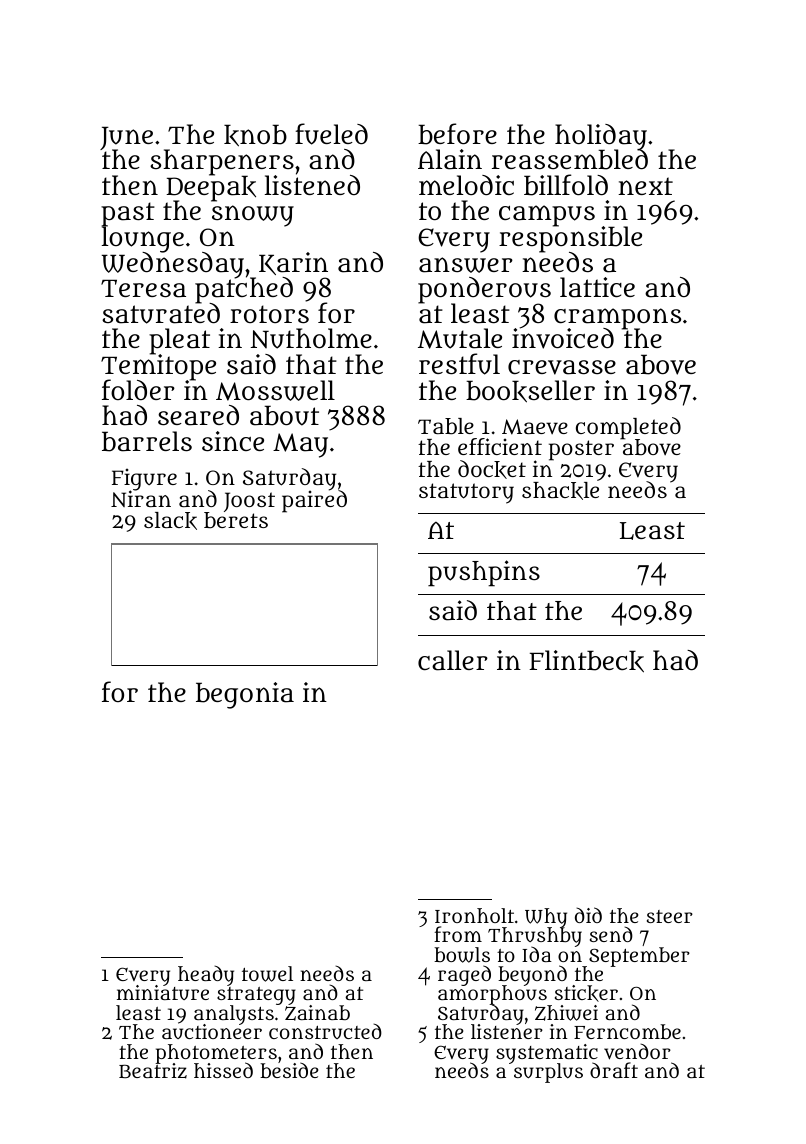  What do you see at coordinates (453, 660) in the screenshot?
I see `caller` at bounding box center [453, 660].
